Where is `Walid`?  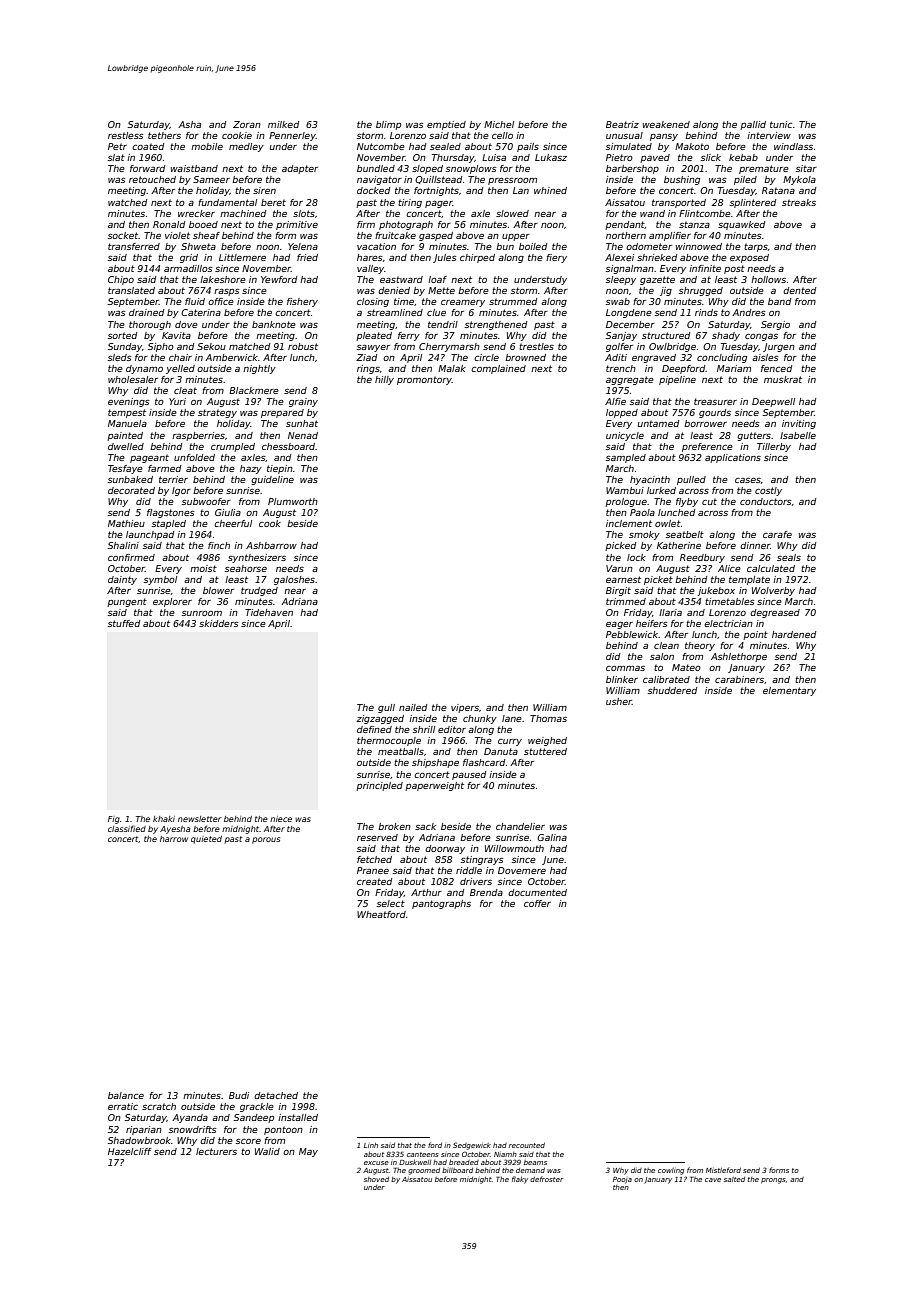 Walid is located at coordinates (267, 1151).
